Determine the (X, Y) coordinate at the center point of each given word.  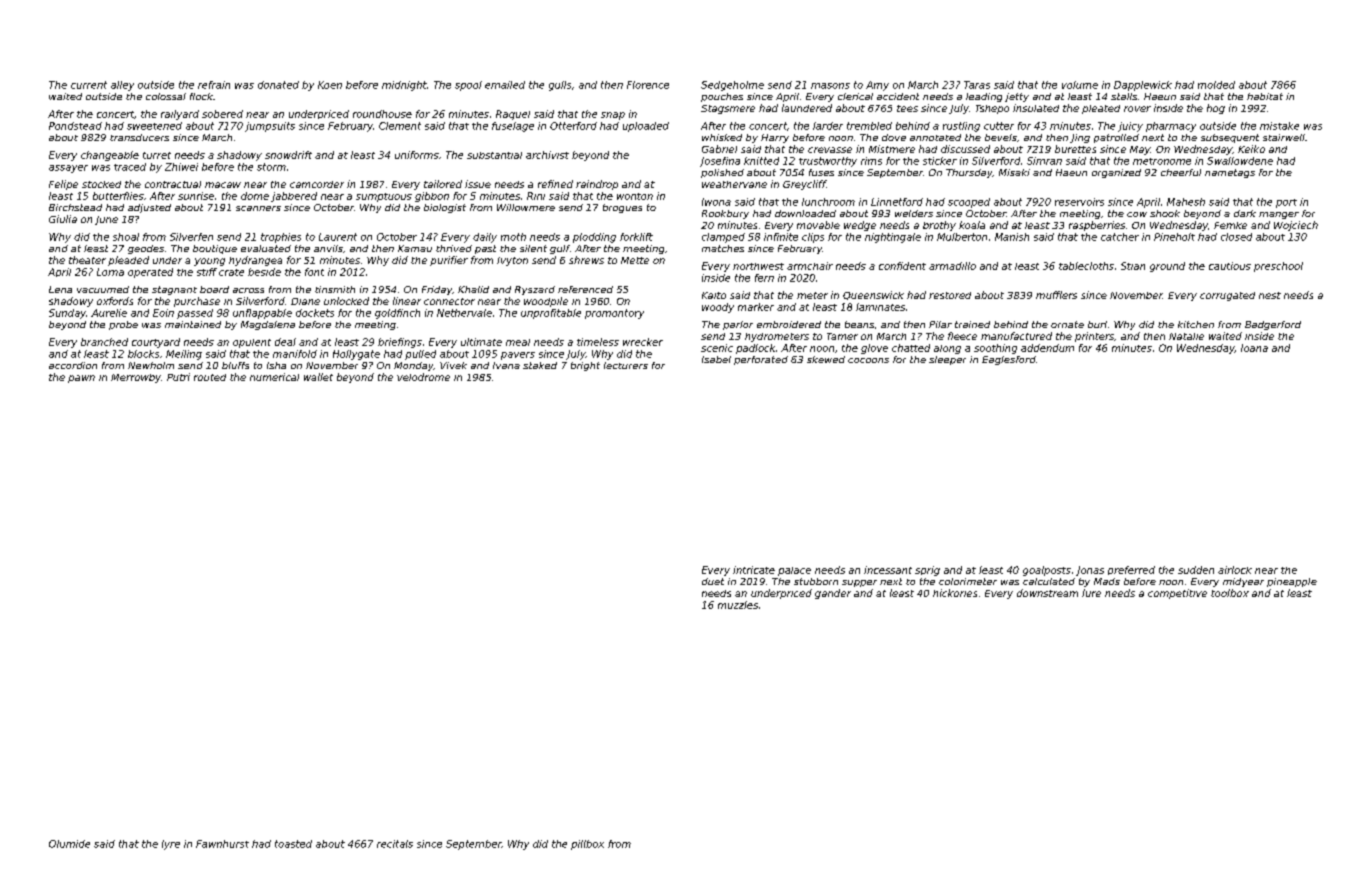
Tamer (842, 336)
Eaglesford (1009, 360)
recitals (395, 844)
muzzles (738, 605)
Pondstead (75, 126)
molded (1216, 85)
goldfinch (397, 314)
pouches (722, 97)
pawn (81, 379)
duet (713, 581)
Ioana (1254, 348)
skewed (826, 359)
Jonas (1090, 571)
